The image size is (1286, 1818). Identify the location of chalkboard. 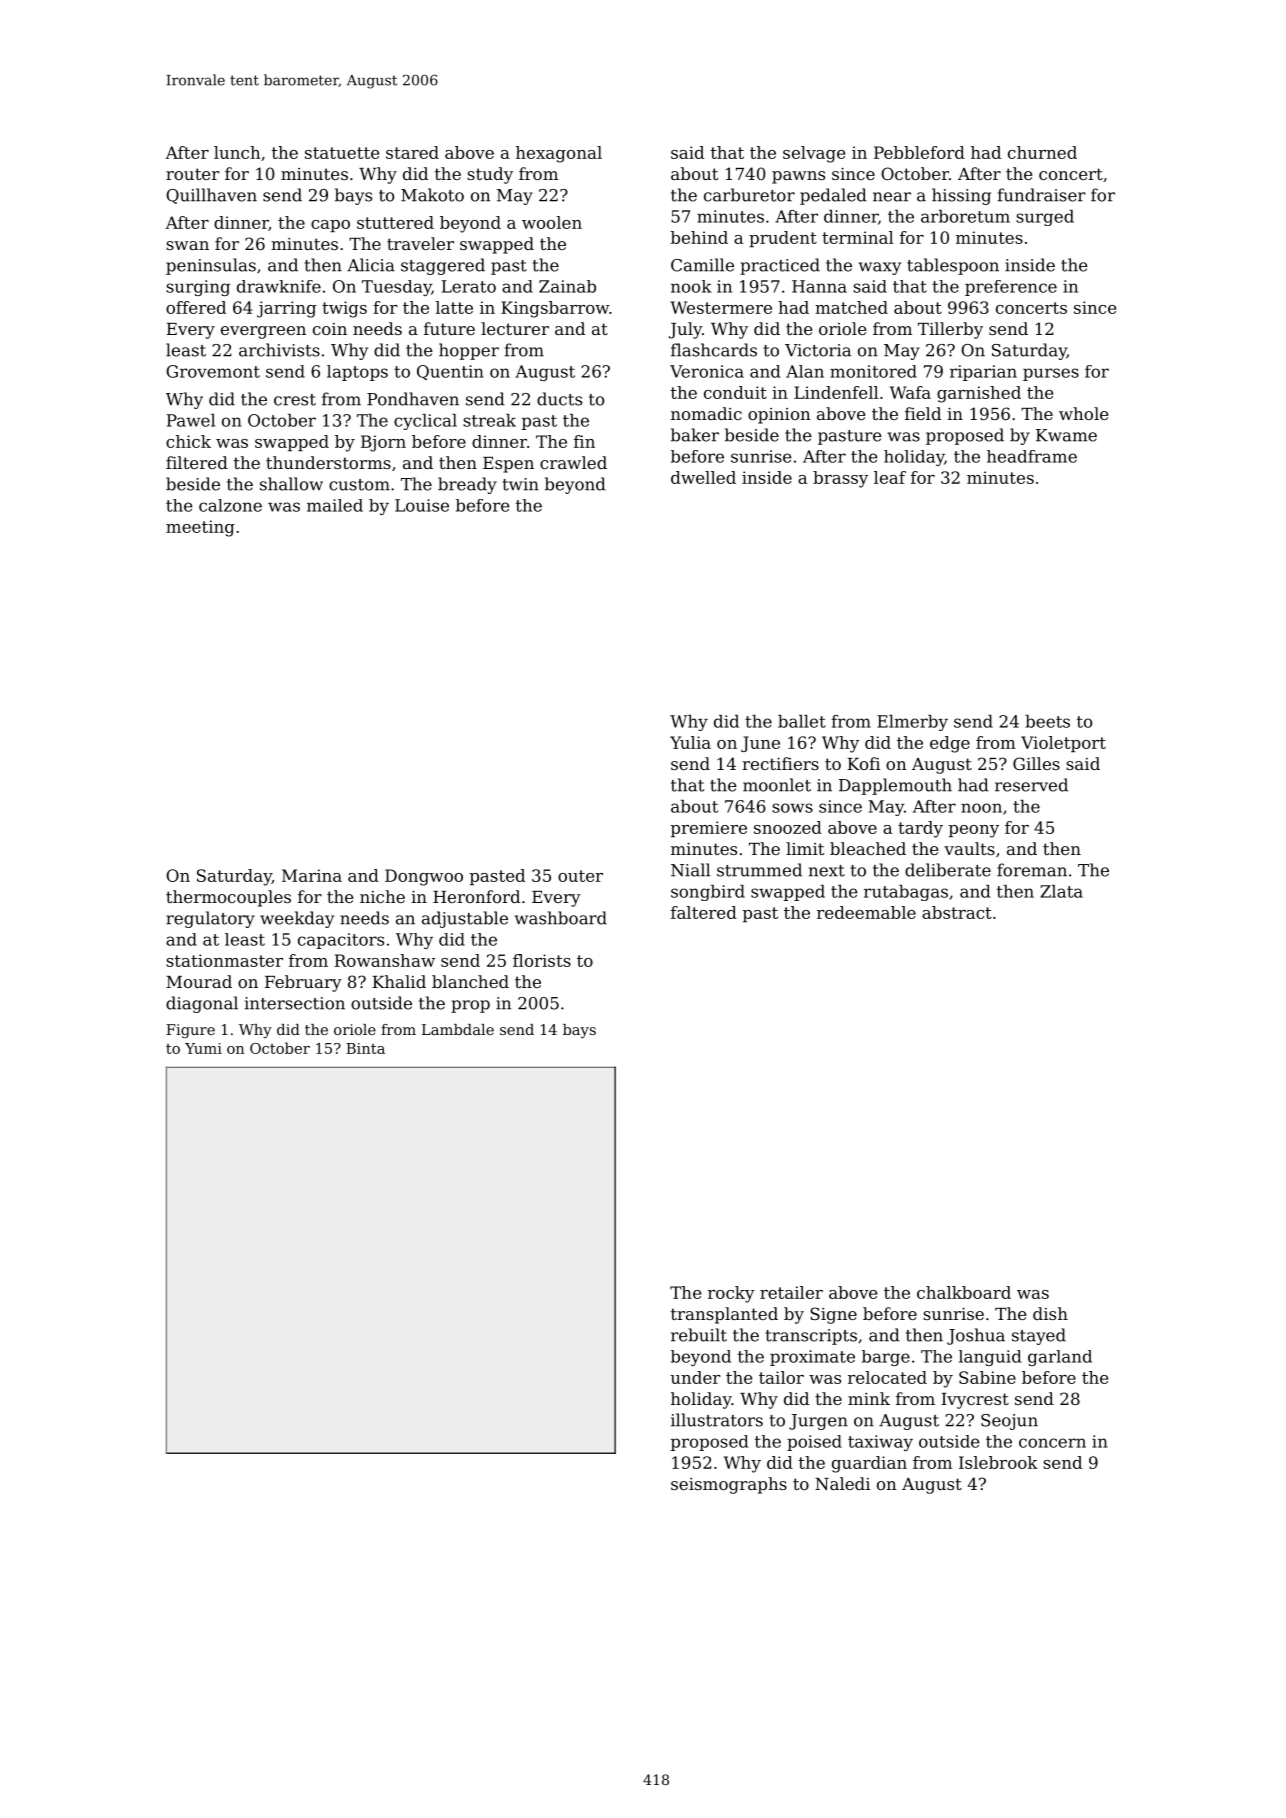
(964, 1292).
